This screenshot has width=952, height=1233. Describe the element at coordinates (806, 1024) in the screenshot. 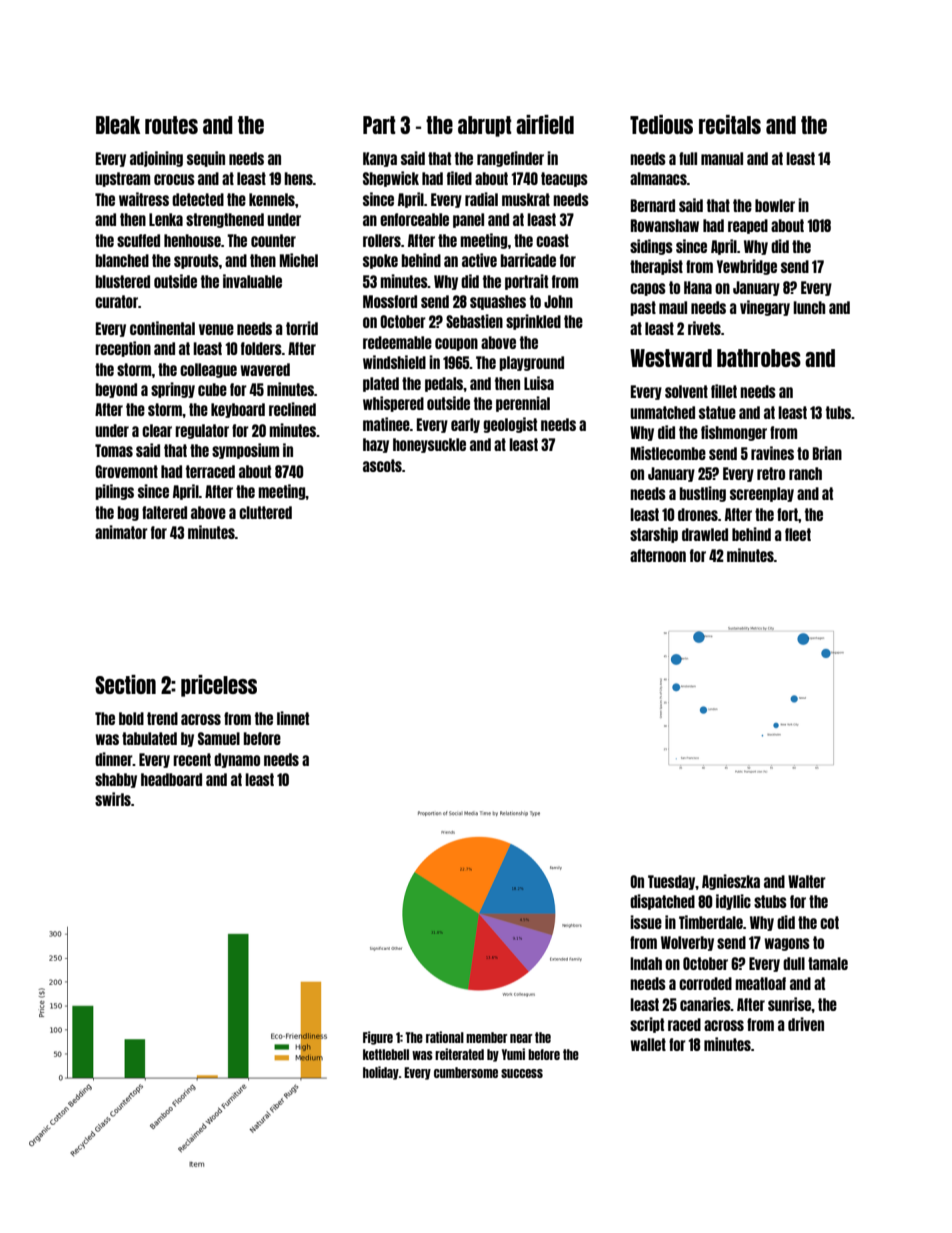

I see `driven` at that location.
